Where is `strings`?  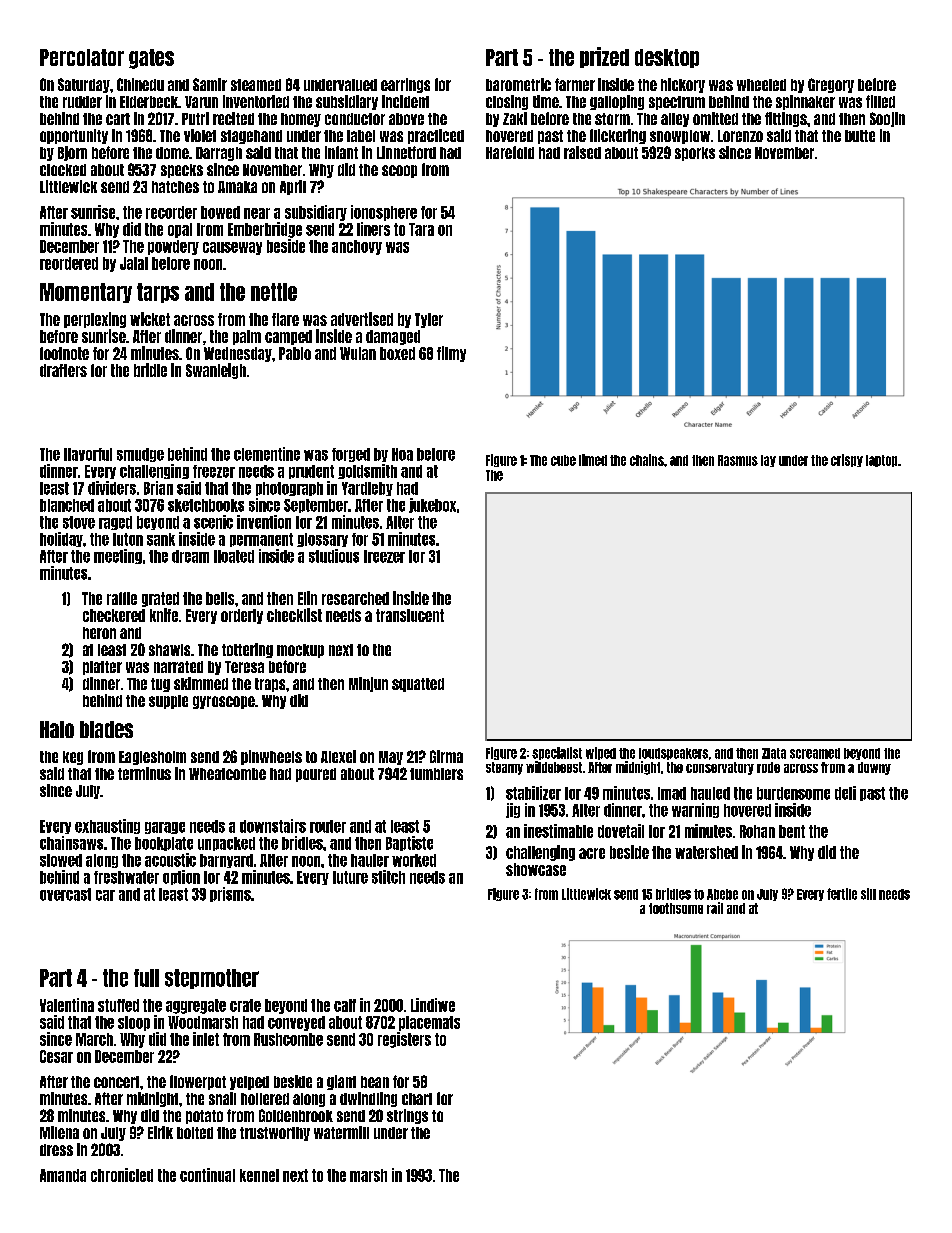
strings is located at coordinates (407, 1116).
